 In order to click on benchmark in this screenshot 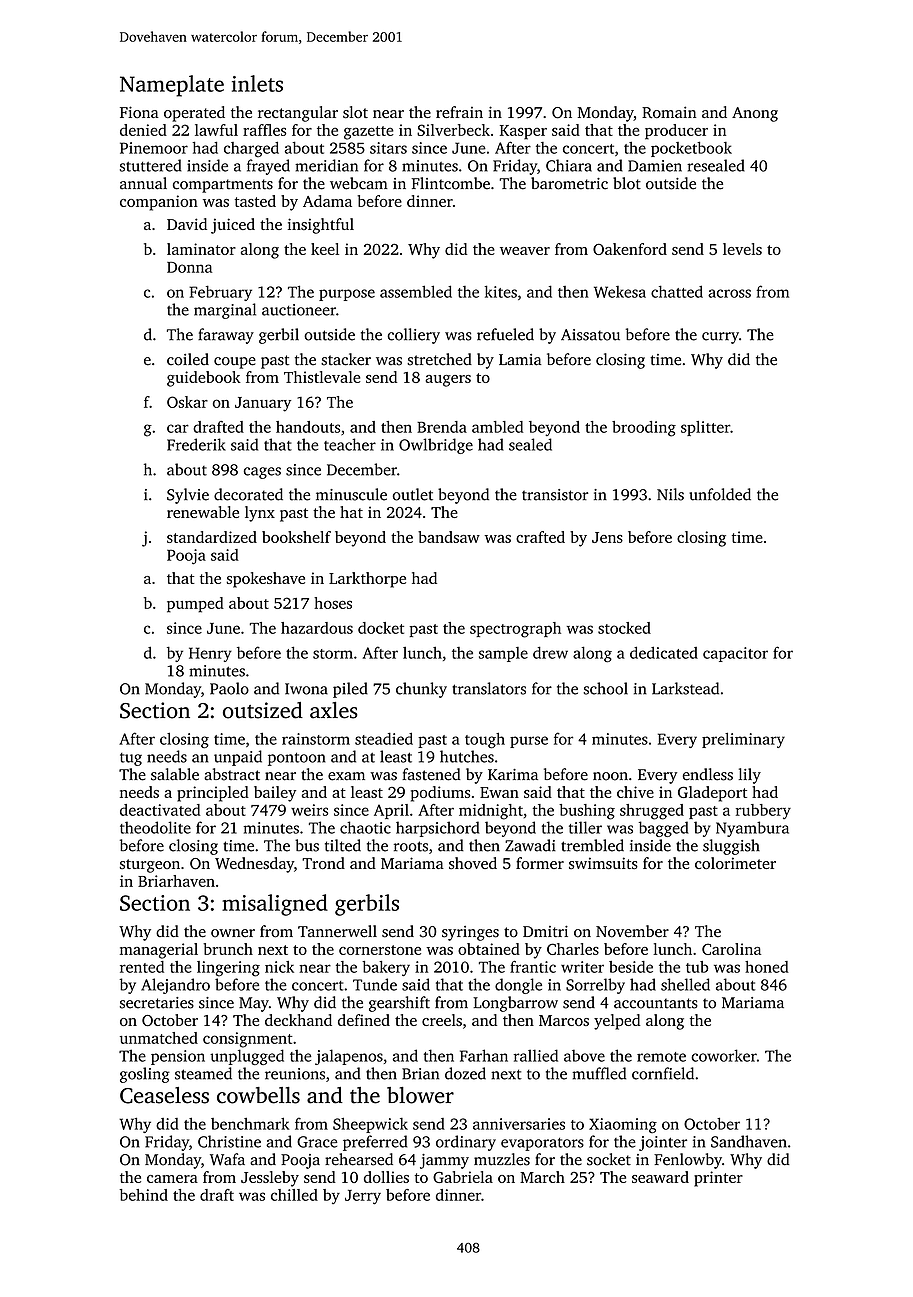, I will do `click(250, 1123)`.
